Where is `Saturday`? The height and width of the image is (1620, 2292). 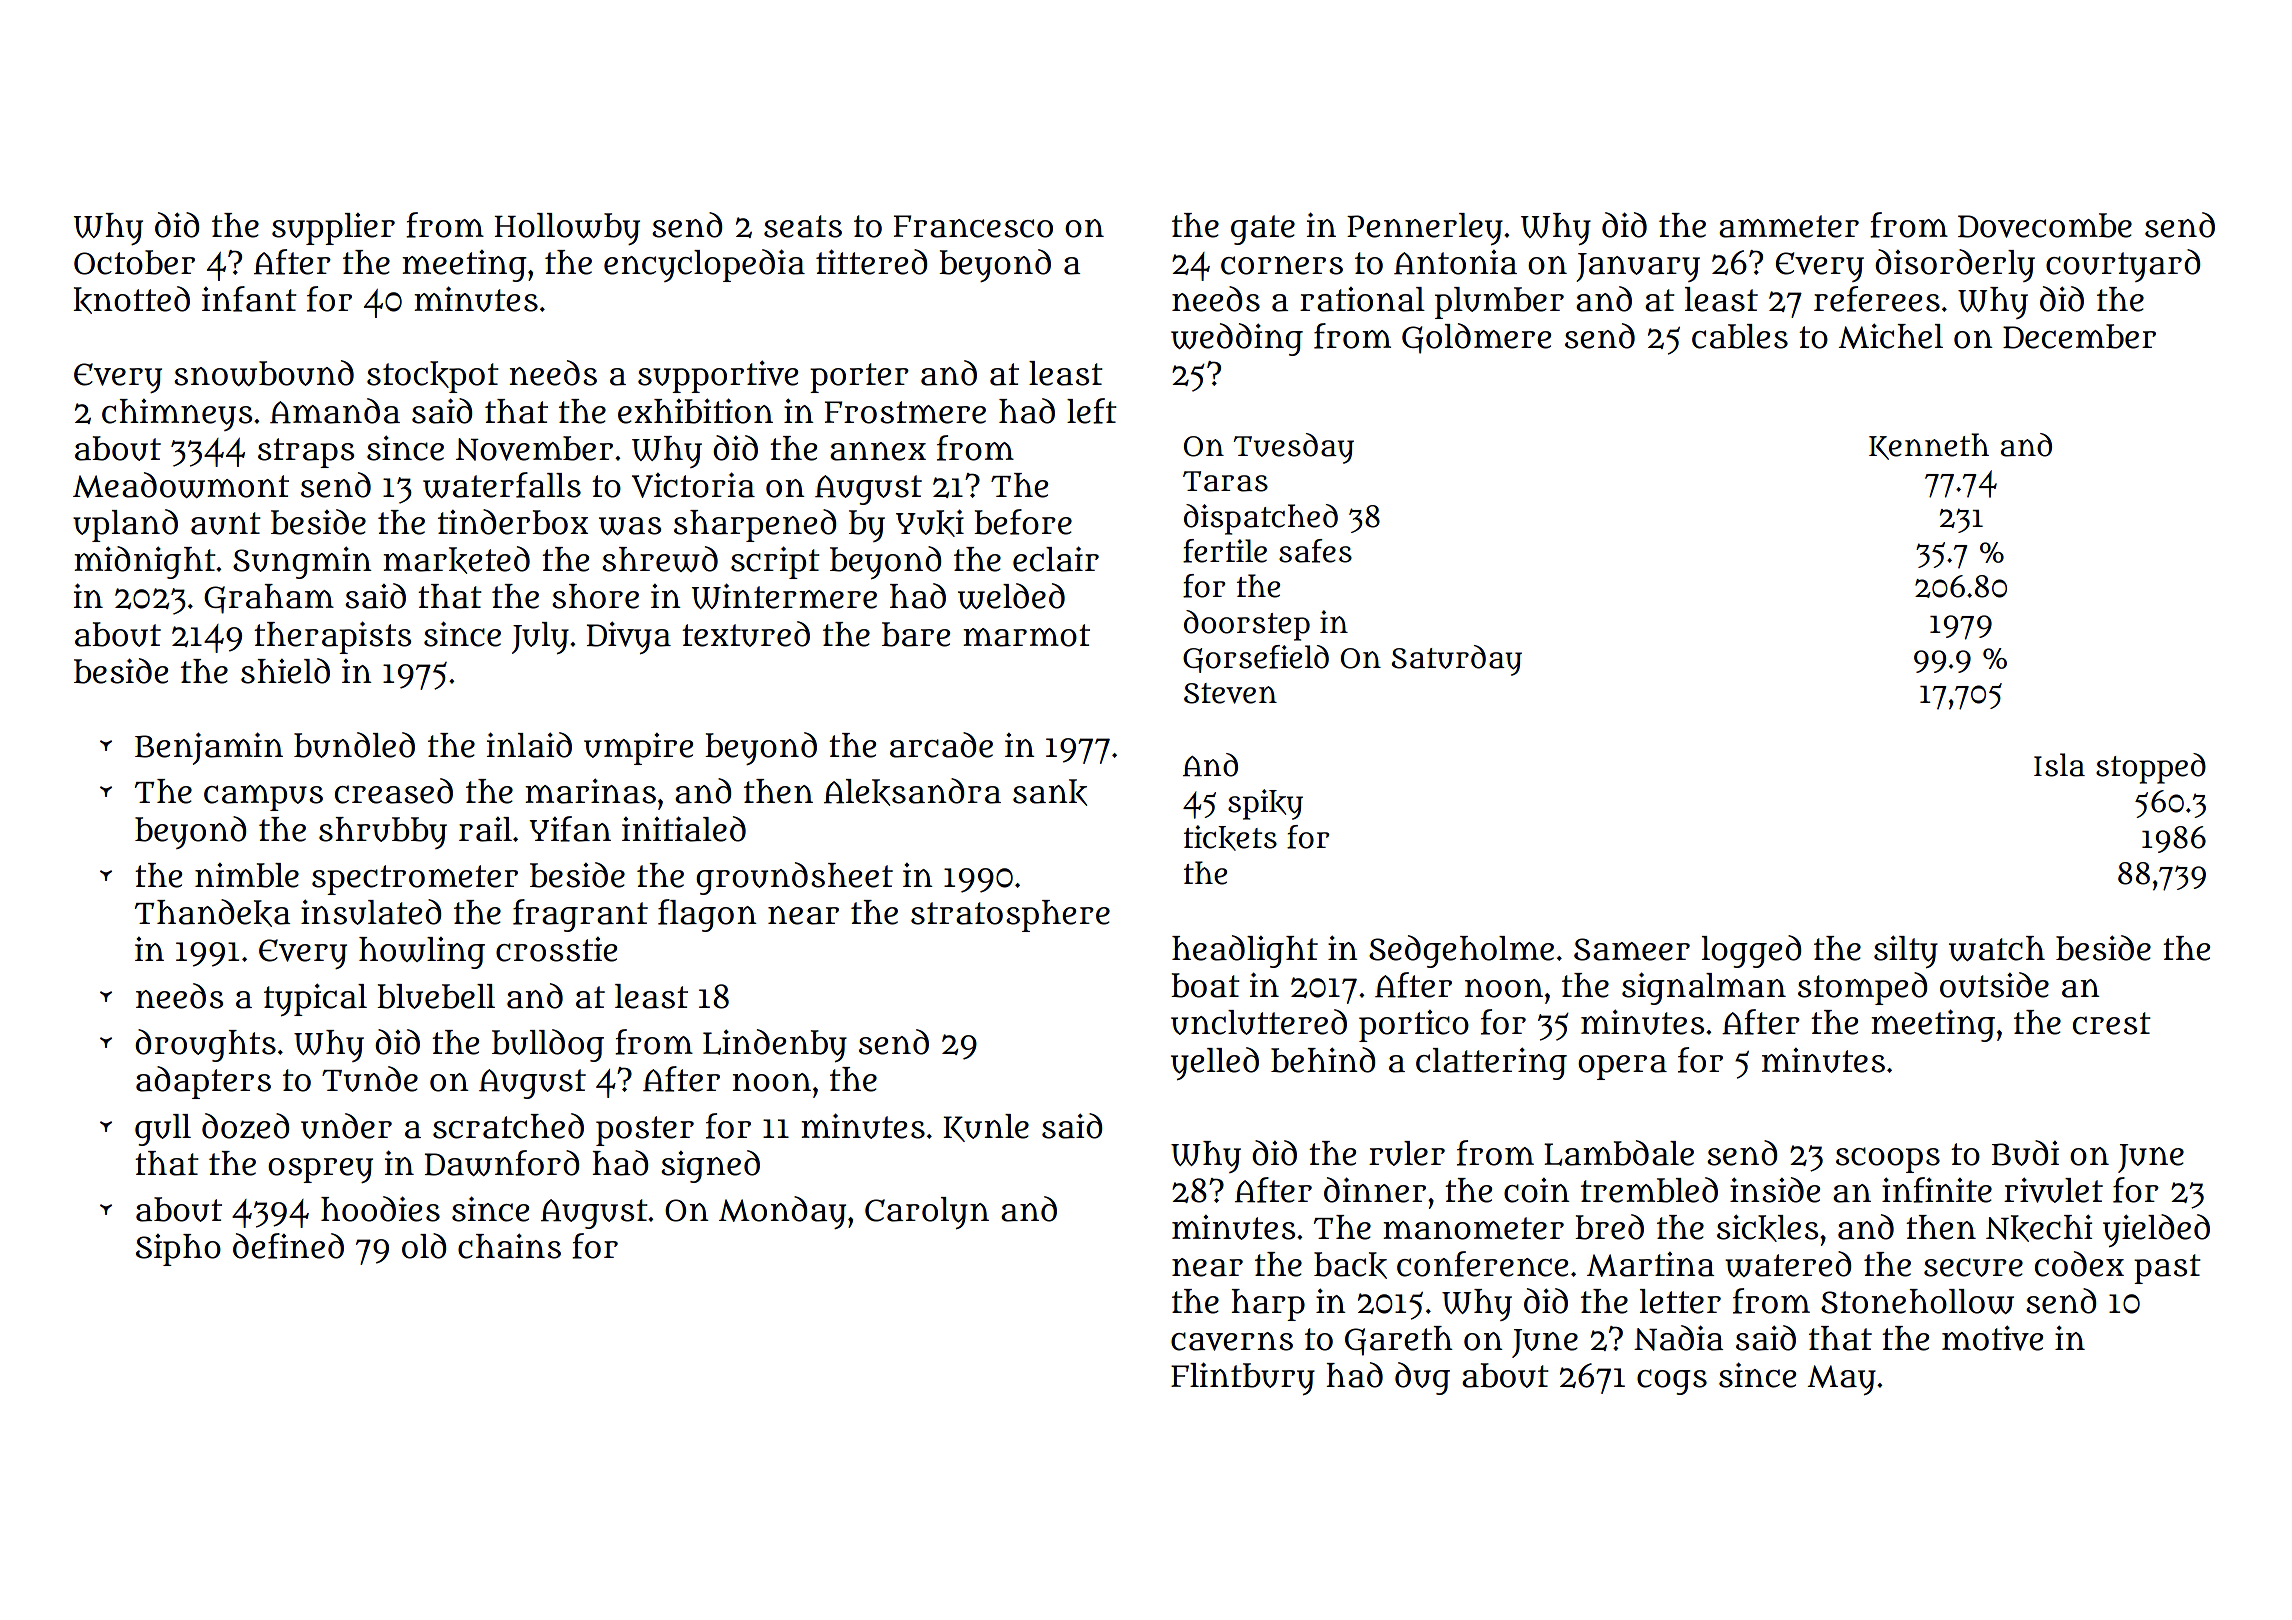 Saturday is located at coordinates (1457, 660).
